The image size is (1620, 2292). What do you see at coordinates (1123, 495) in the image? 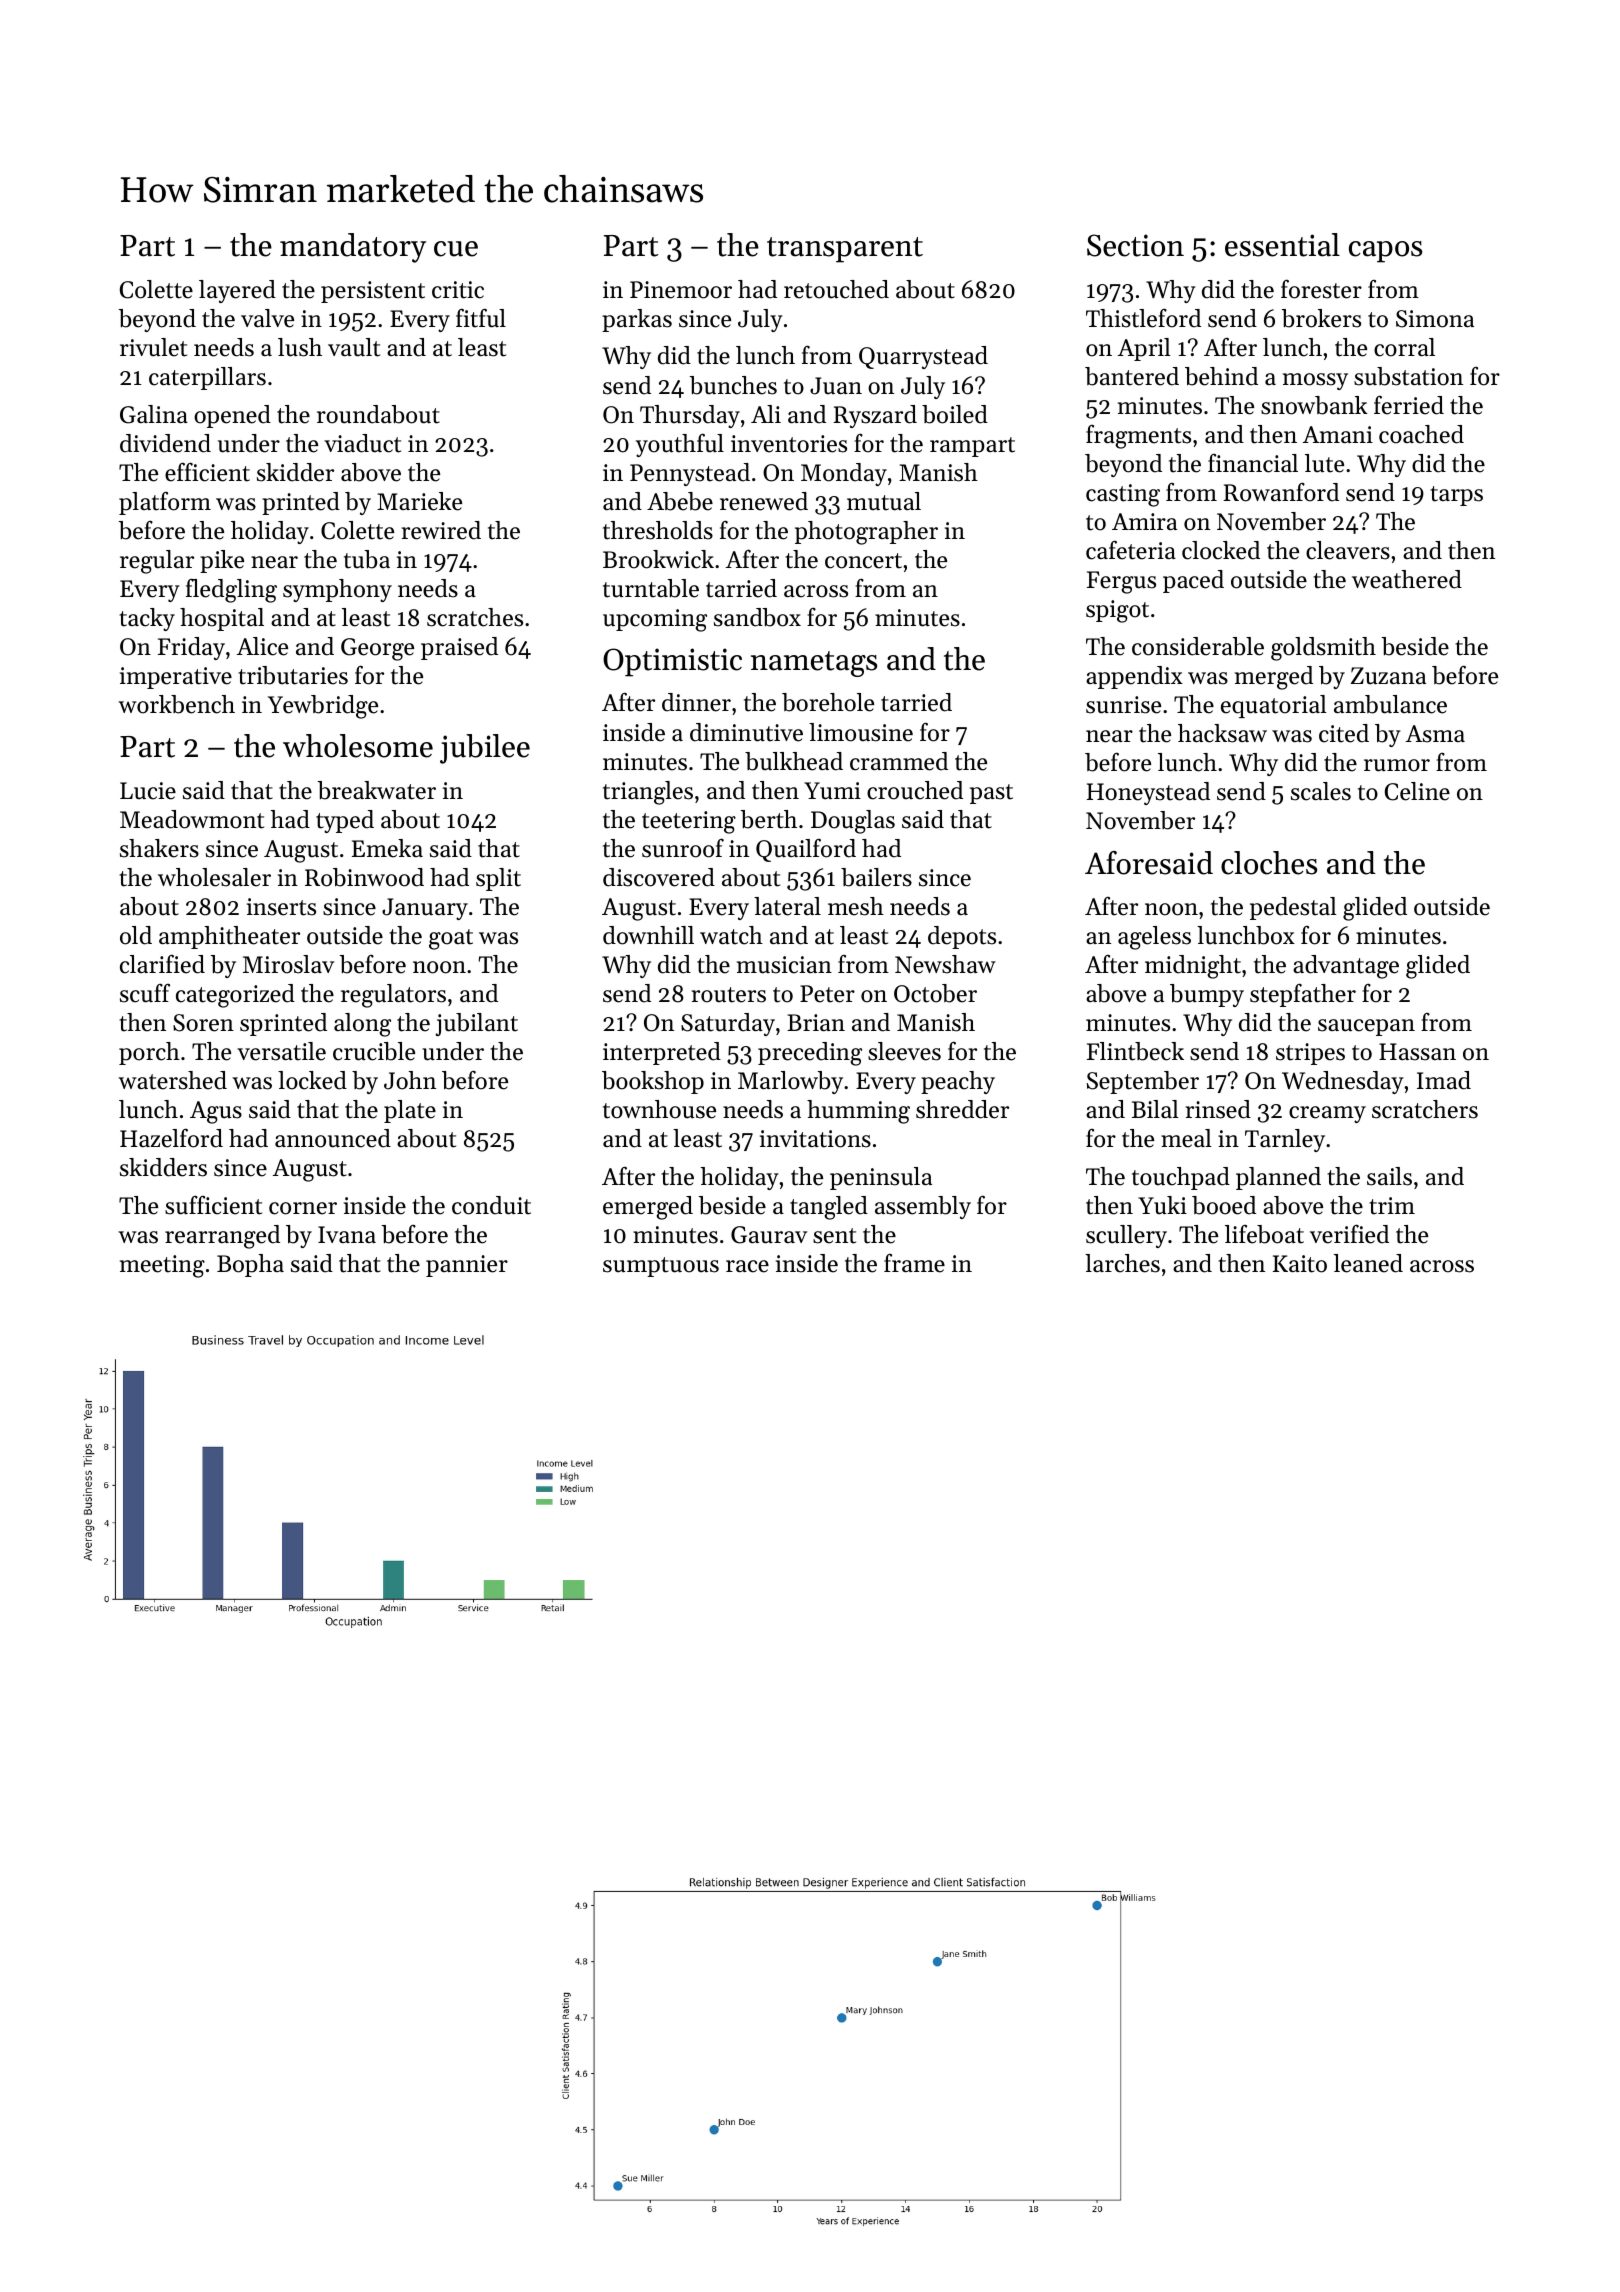
I see `casting` at bounding box center [1123, 495].
